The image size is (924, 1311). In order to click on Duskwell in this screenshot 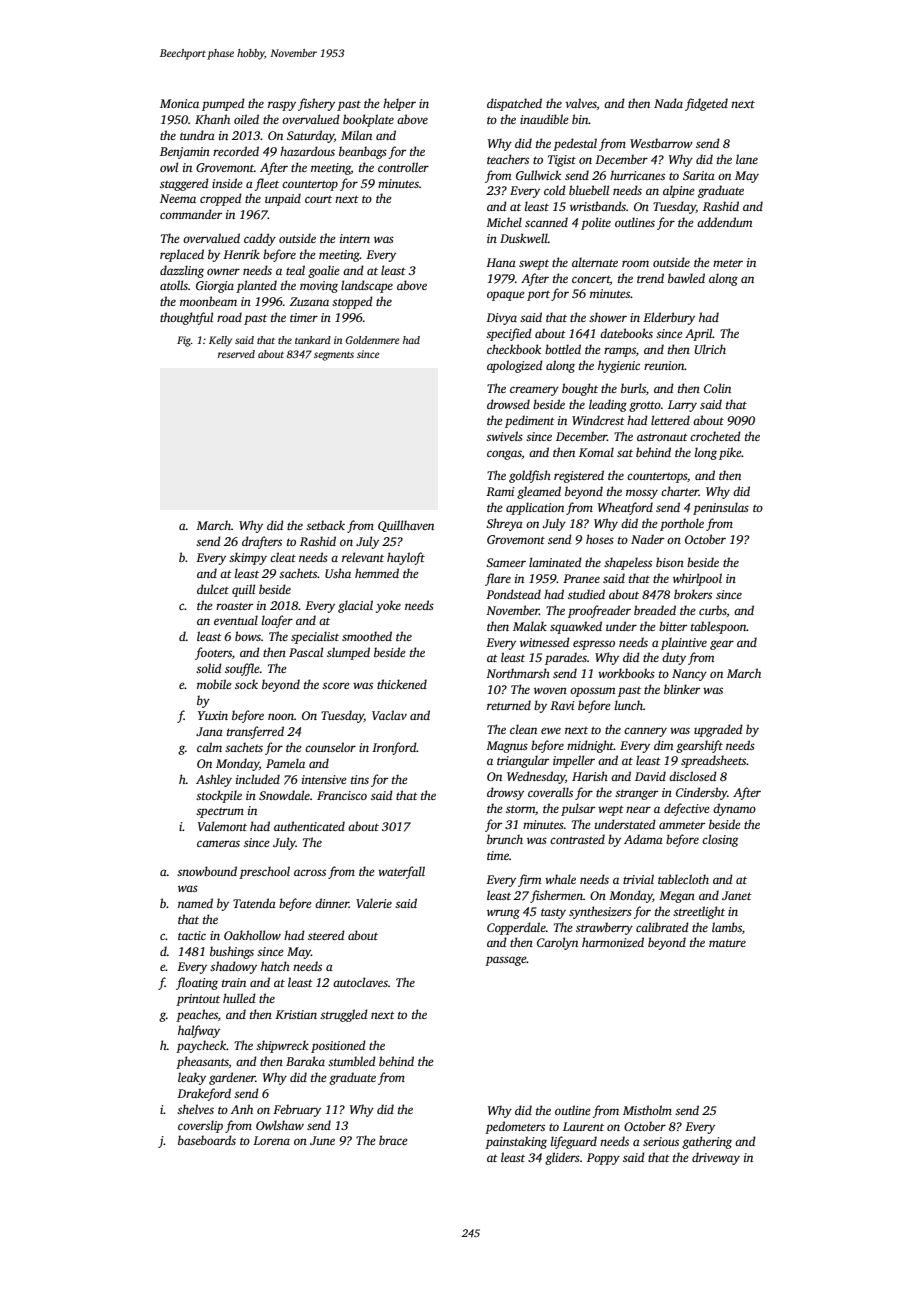, I will do `click(524, 238)`.
